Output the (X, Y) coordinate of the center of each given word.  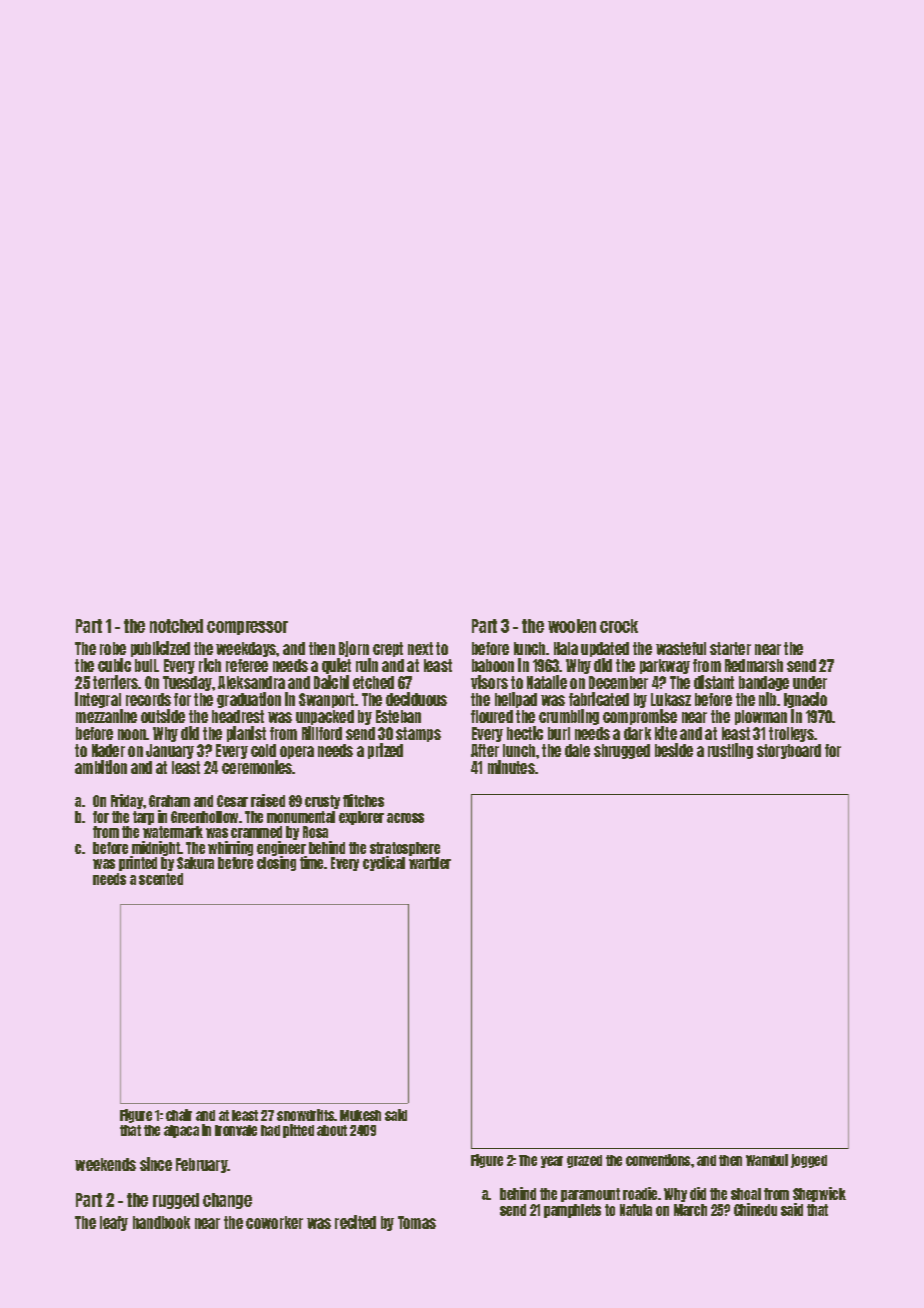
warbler (430, 863)
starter (730, 648)
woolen (572, 626)
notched (176, 626)
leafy (114, 1223)
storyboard (789, 751)
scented (161, 879)
